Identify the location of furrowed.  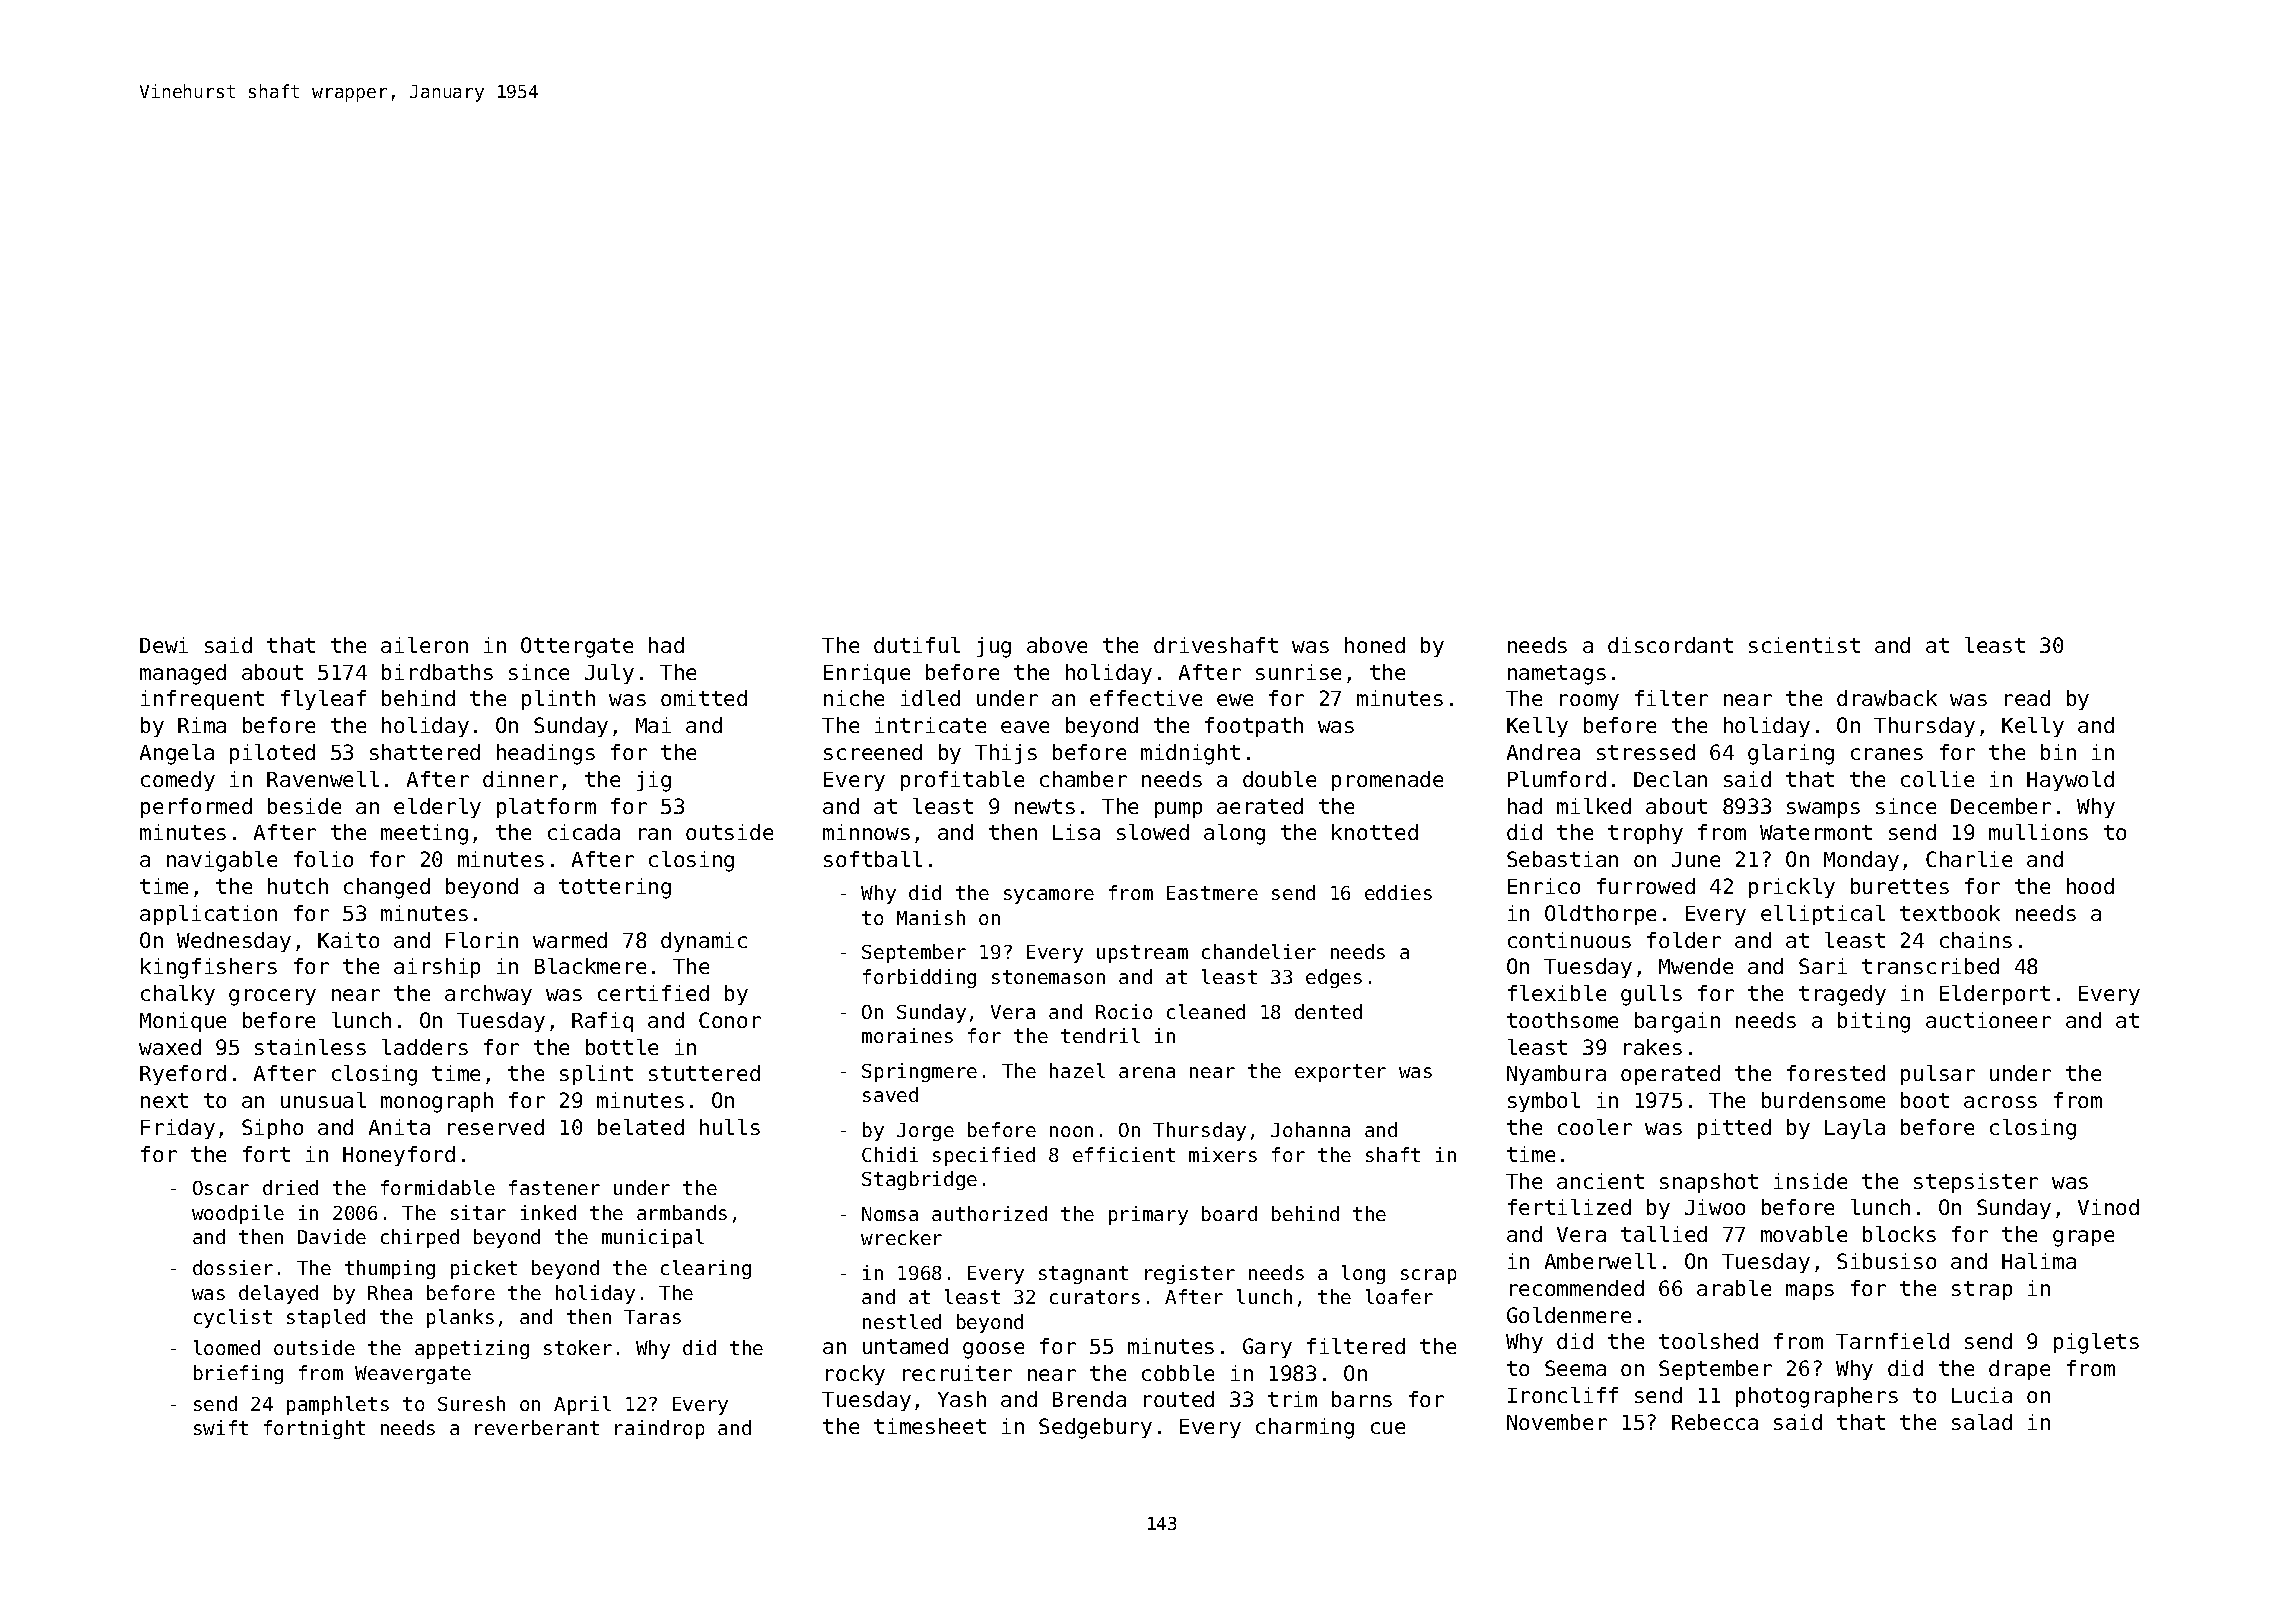
(1646, 886).
